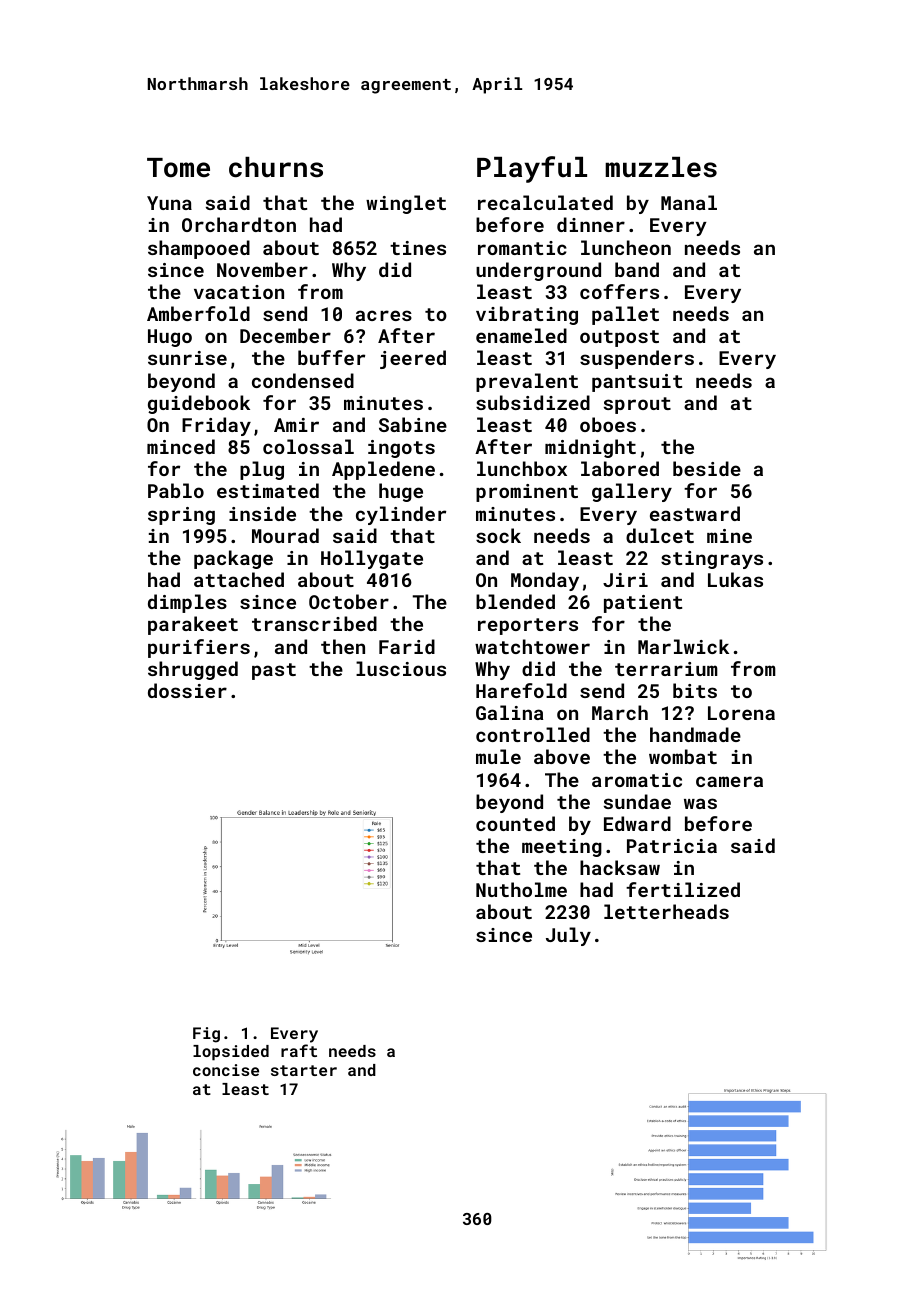 Image resolution: width=924 pixels, height=1311 pixels. I want to click on purifiers, so click(199, 648).
